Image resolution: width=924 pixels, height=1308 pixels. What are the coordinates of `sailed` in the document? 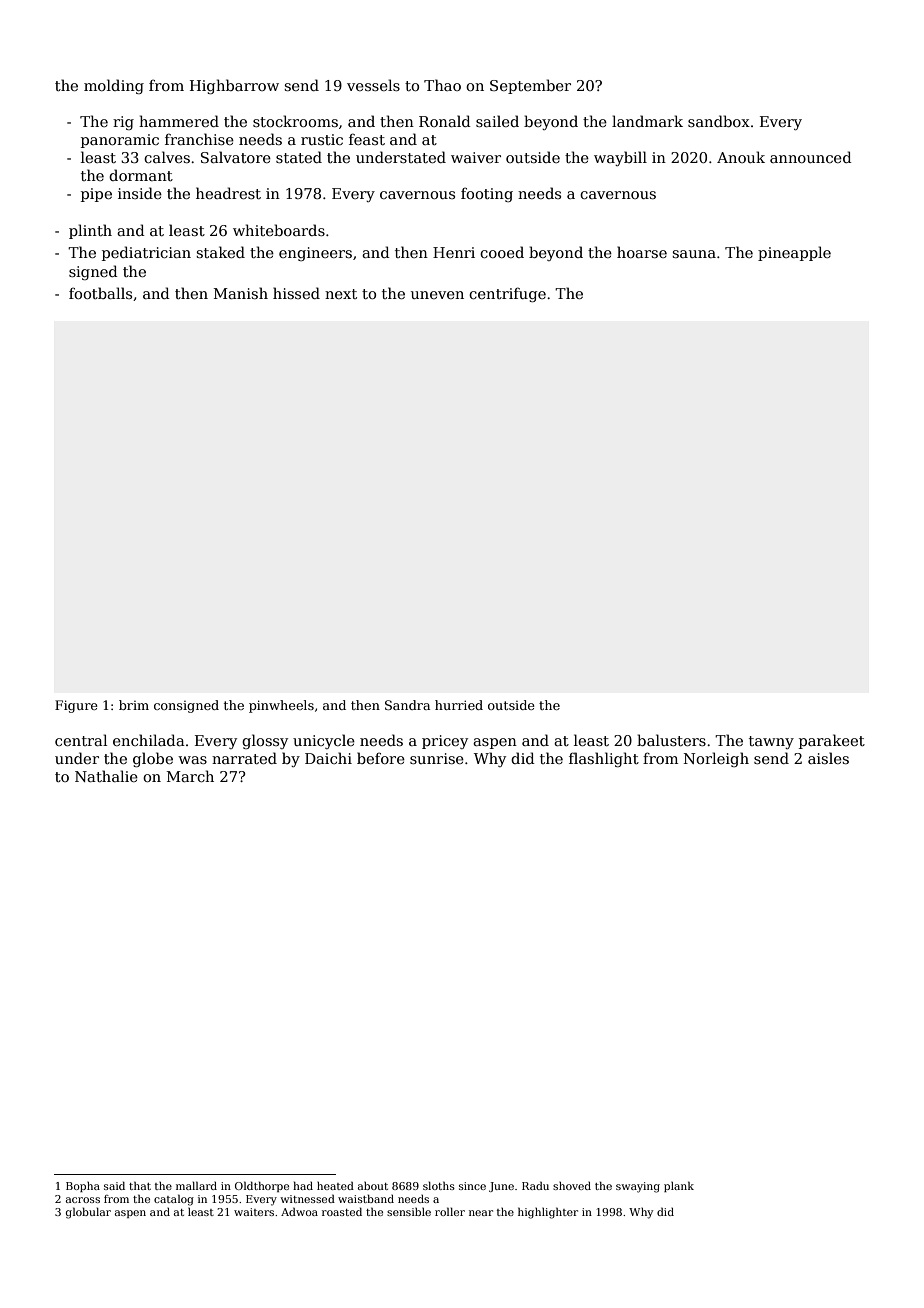 It's located at (497, 121).
